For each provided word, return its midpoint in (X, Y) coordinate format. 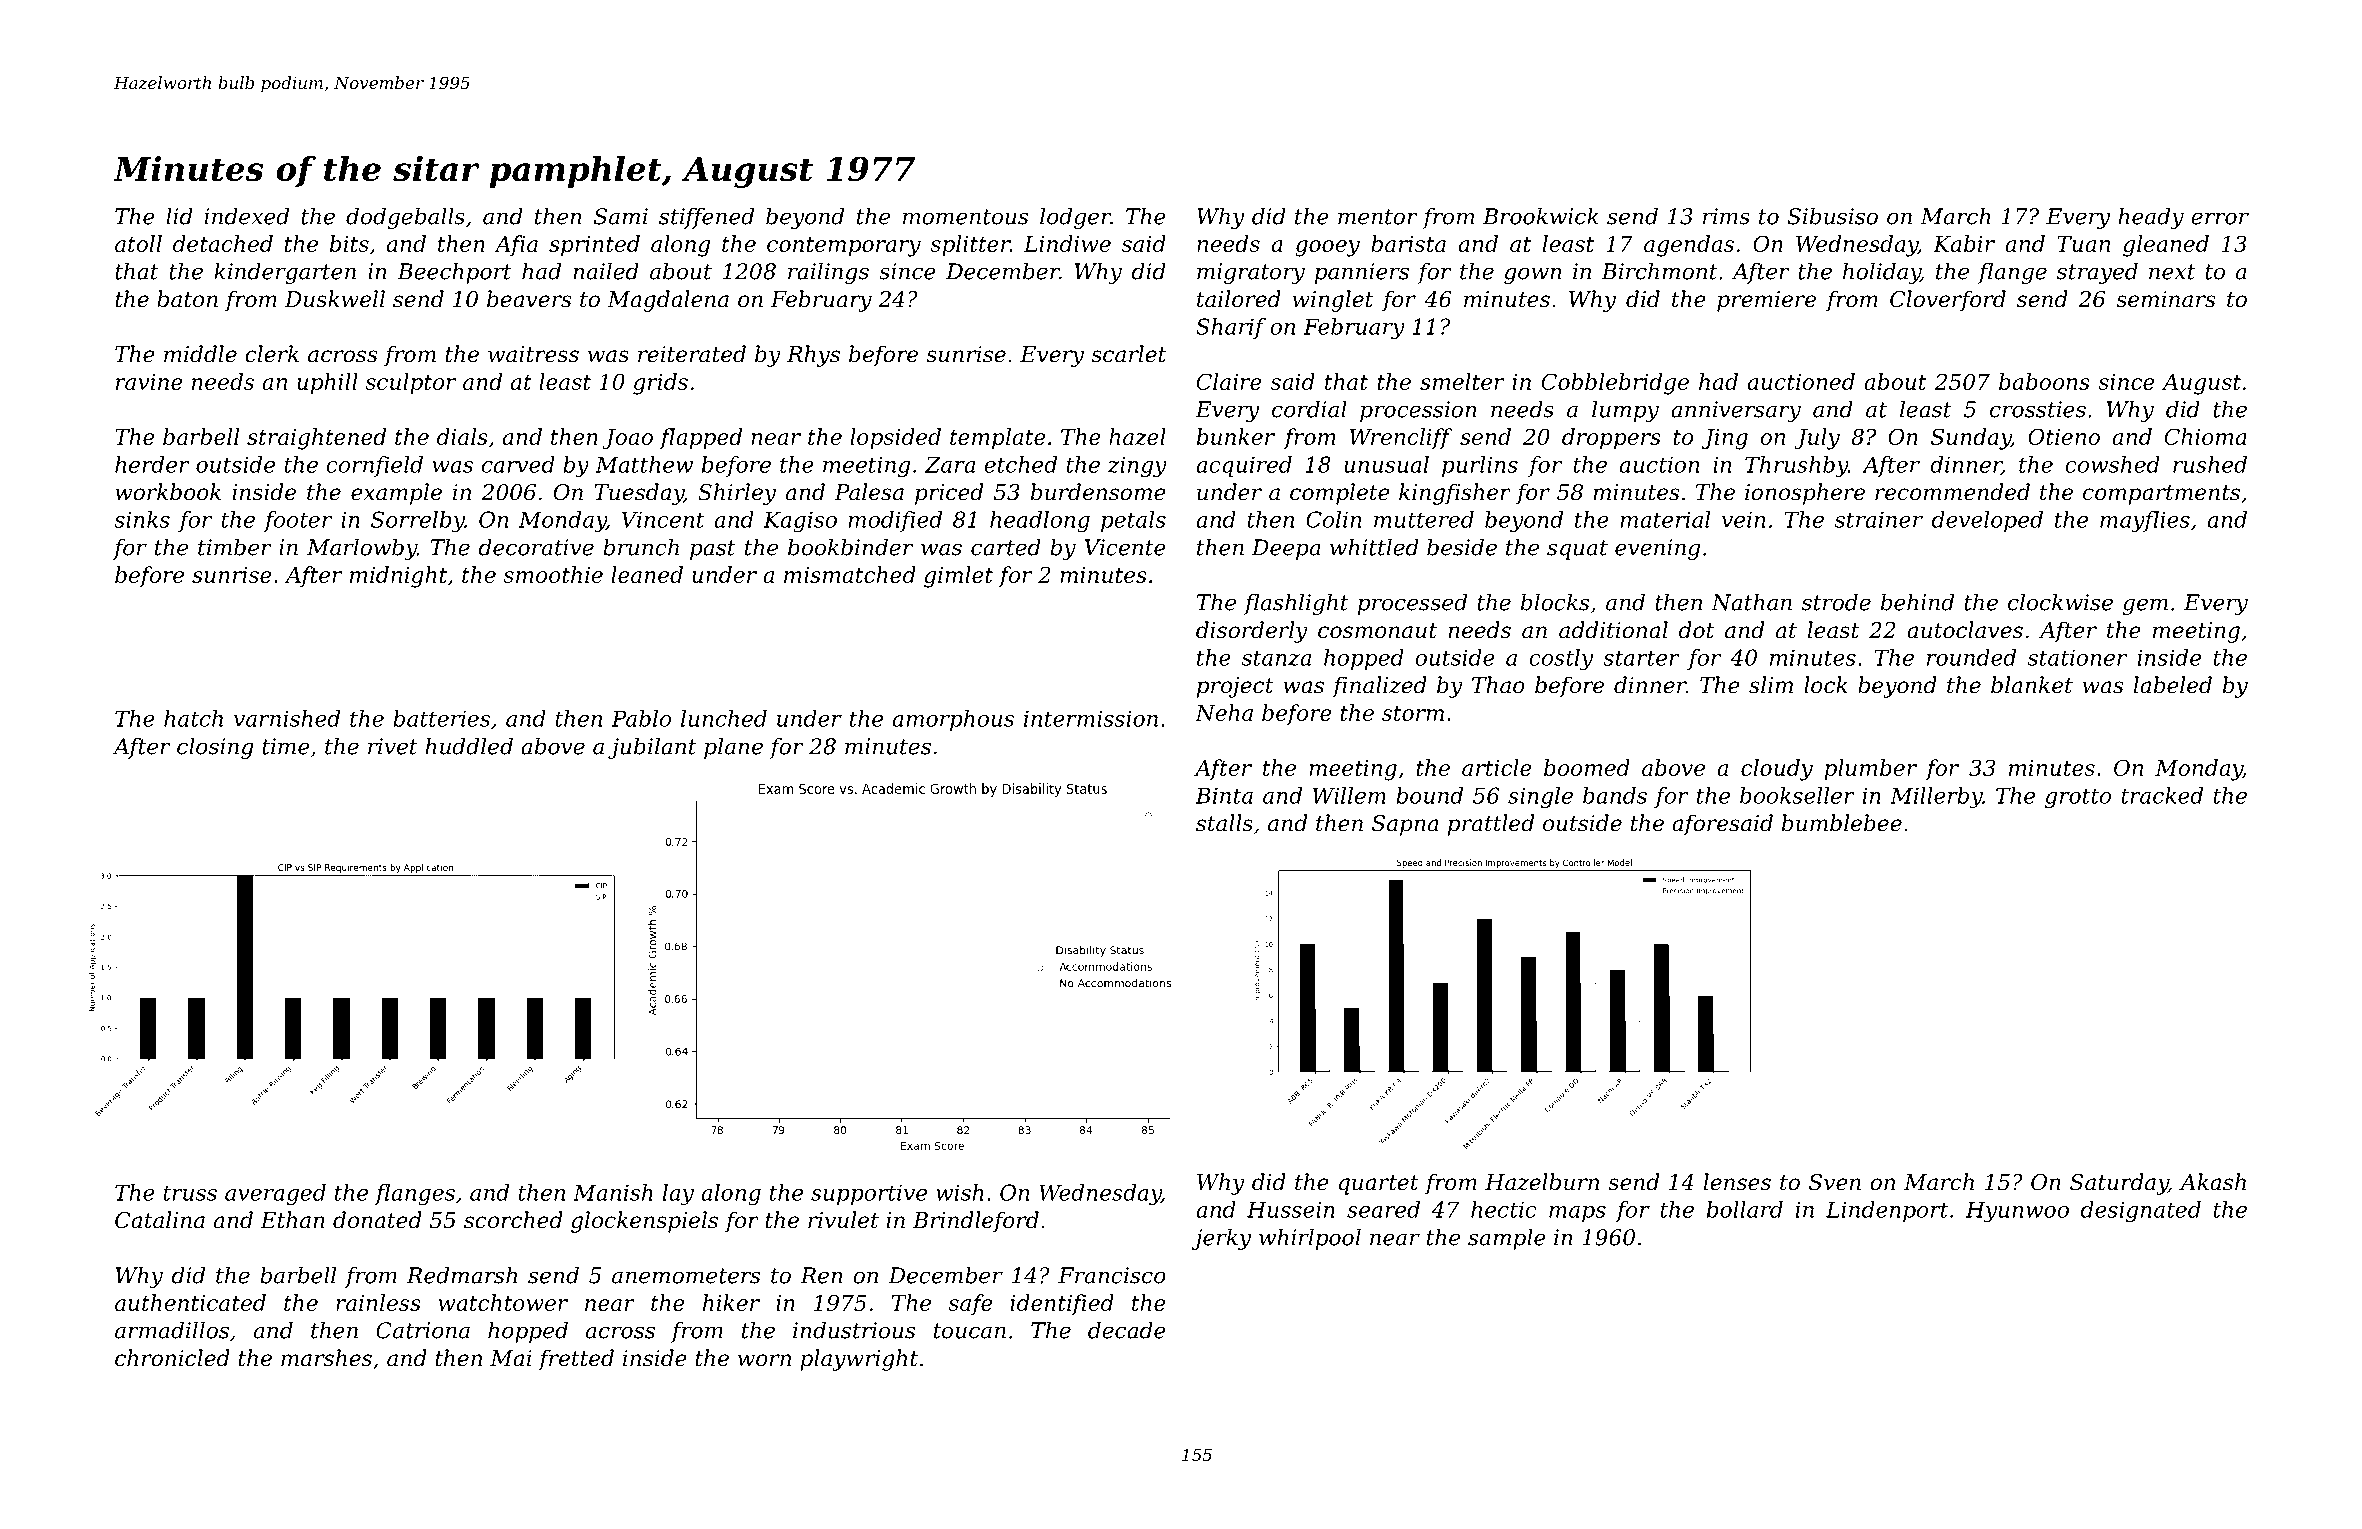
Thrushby (1796, 466)
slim (1771, 685)
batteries (441, 718)
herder (152, 464)
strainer (1879, 520)
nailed (606, 271)
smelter (1462, 381)
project (1235, 687)
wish (960, 1192)
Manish (613, 1192)
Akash (2212, 1182)
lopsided (895, 439)
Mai (511, 1358)
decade (1126, 1330)
